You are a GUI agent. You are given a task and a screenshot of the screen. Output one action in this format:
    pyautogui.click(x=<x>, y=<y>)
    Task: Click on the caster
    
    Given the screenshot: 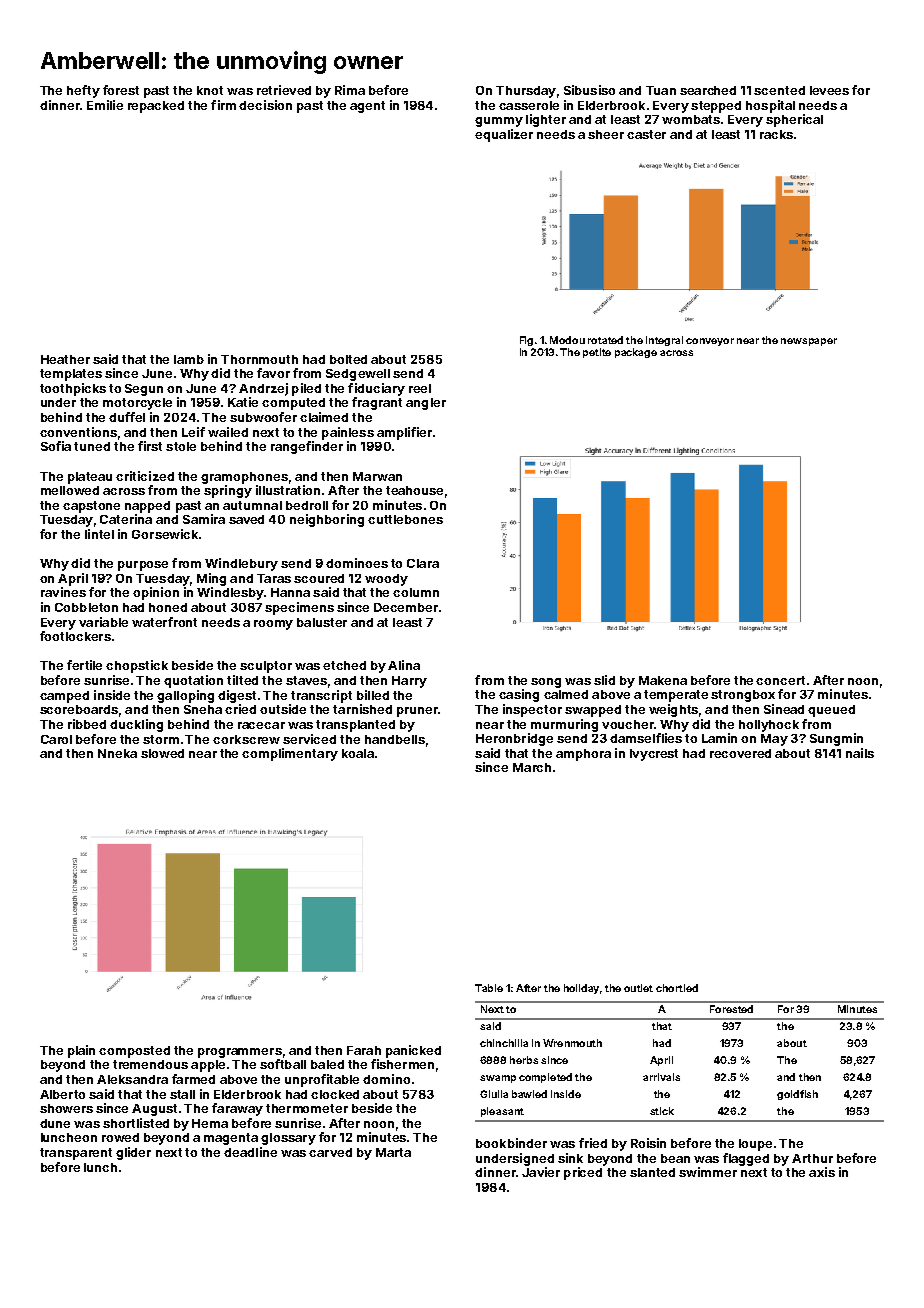 What is the action you would take?
    pyautogui.click(x=646, y=134)
